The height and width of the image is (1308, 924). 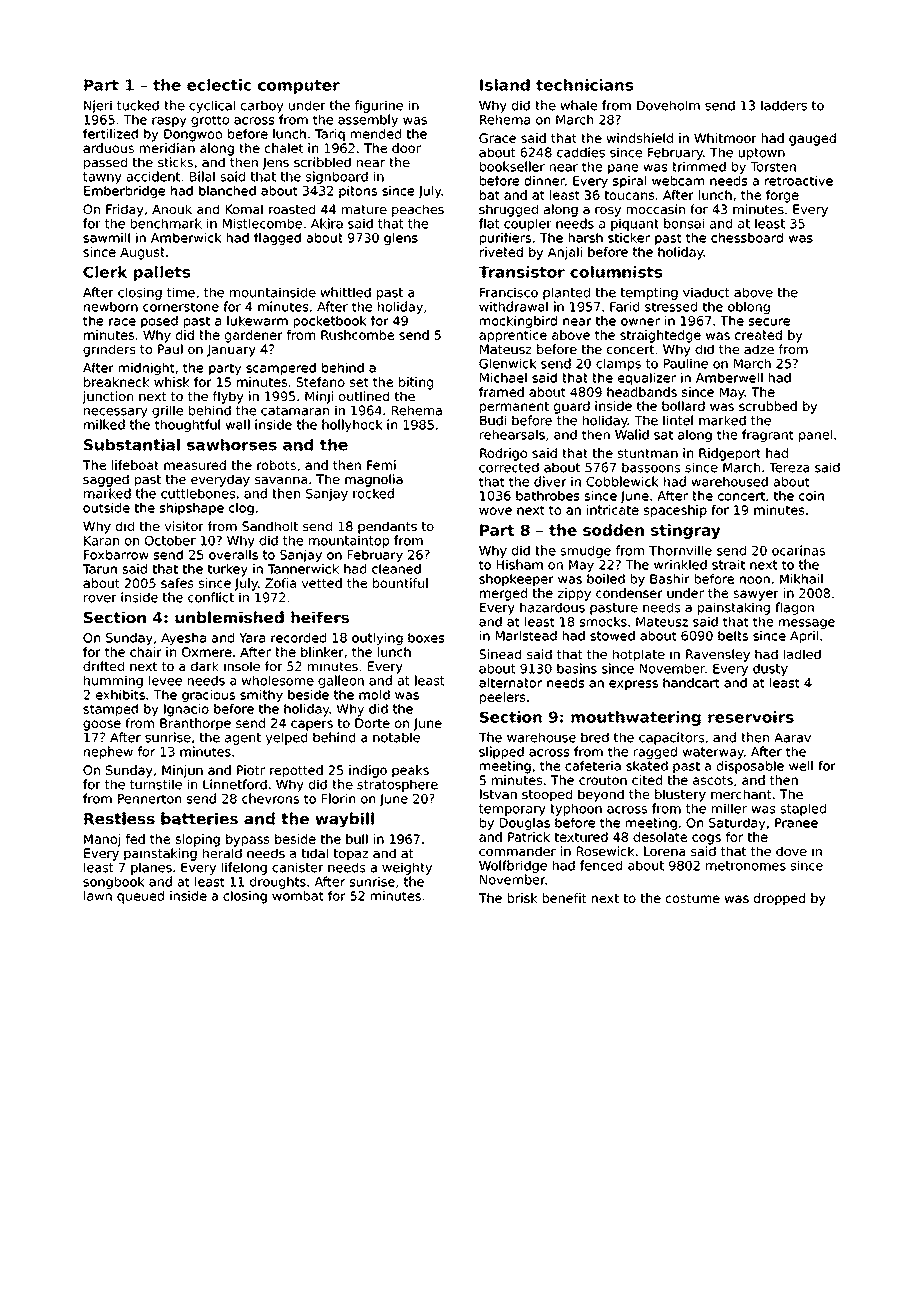 I want to click on smudge, so click(x=585, y=551).
